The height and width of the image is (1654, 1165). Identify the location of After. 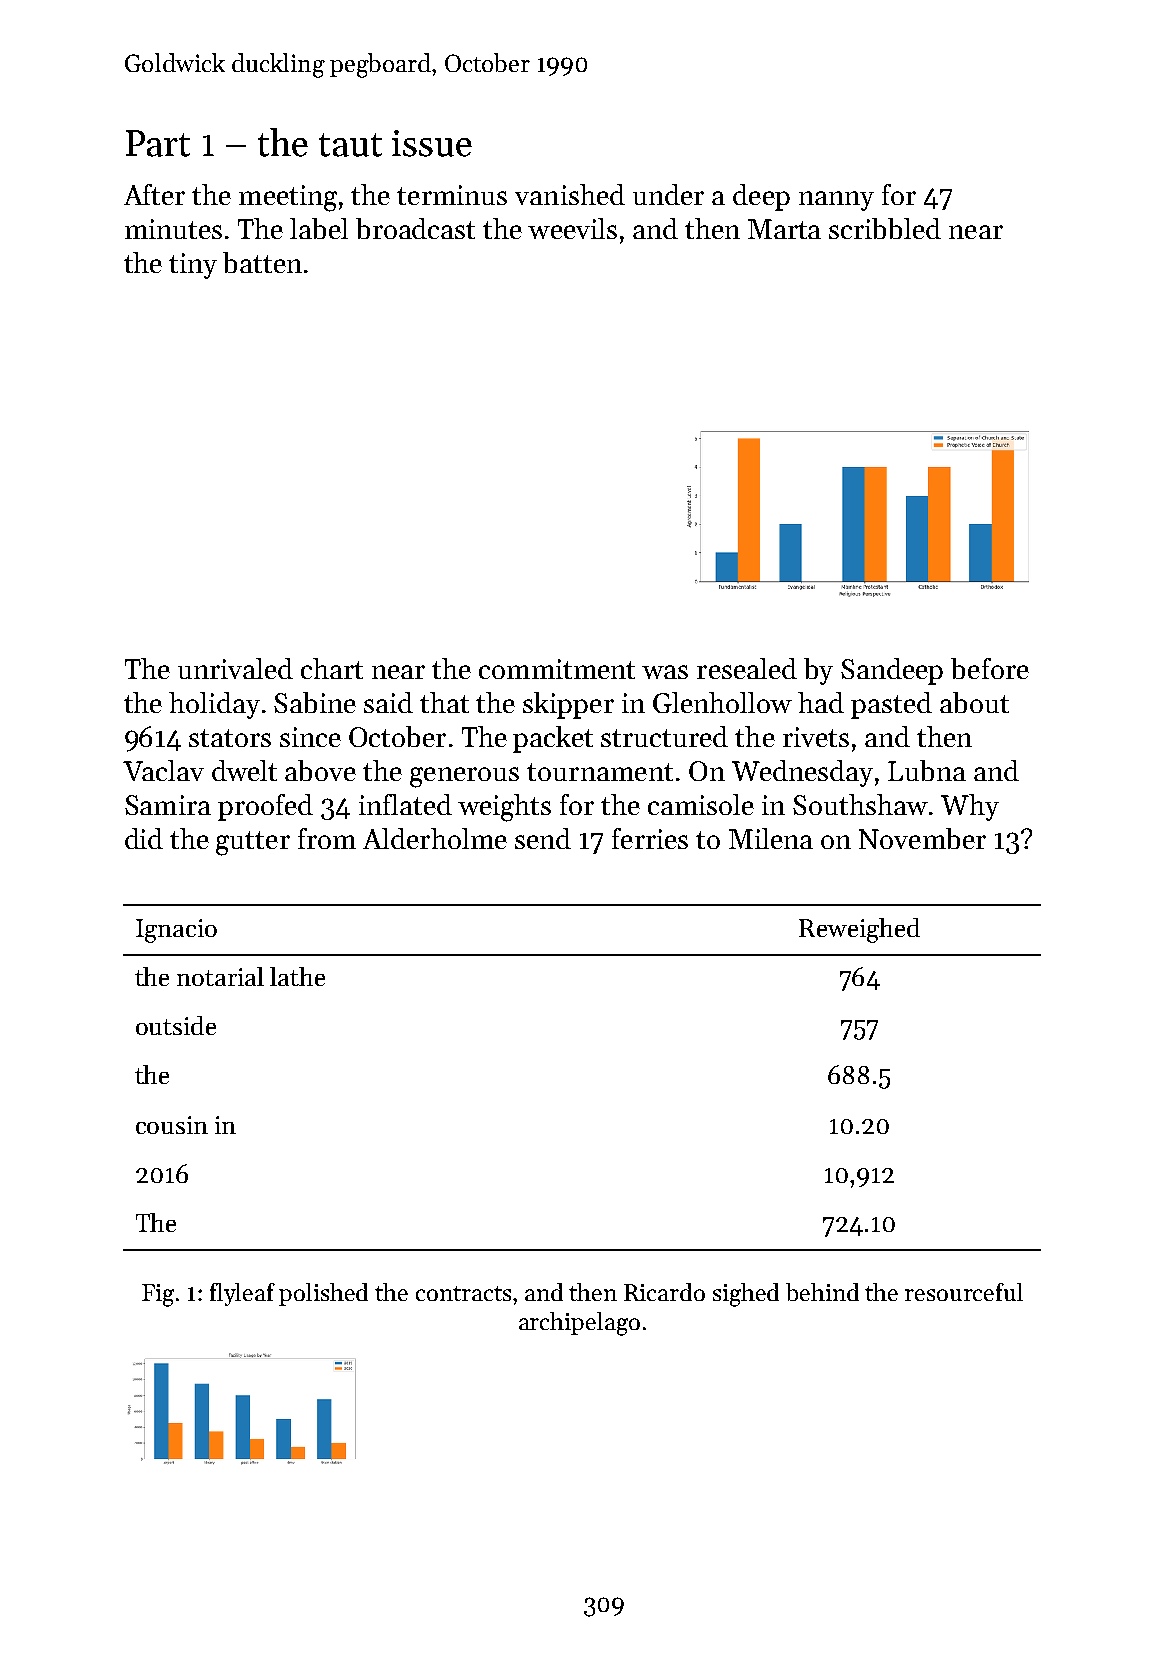
(154, 194).
